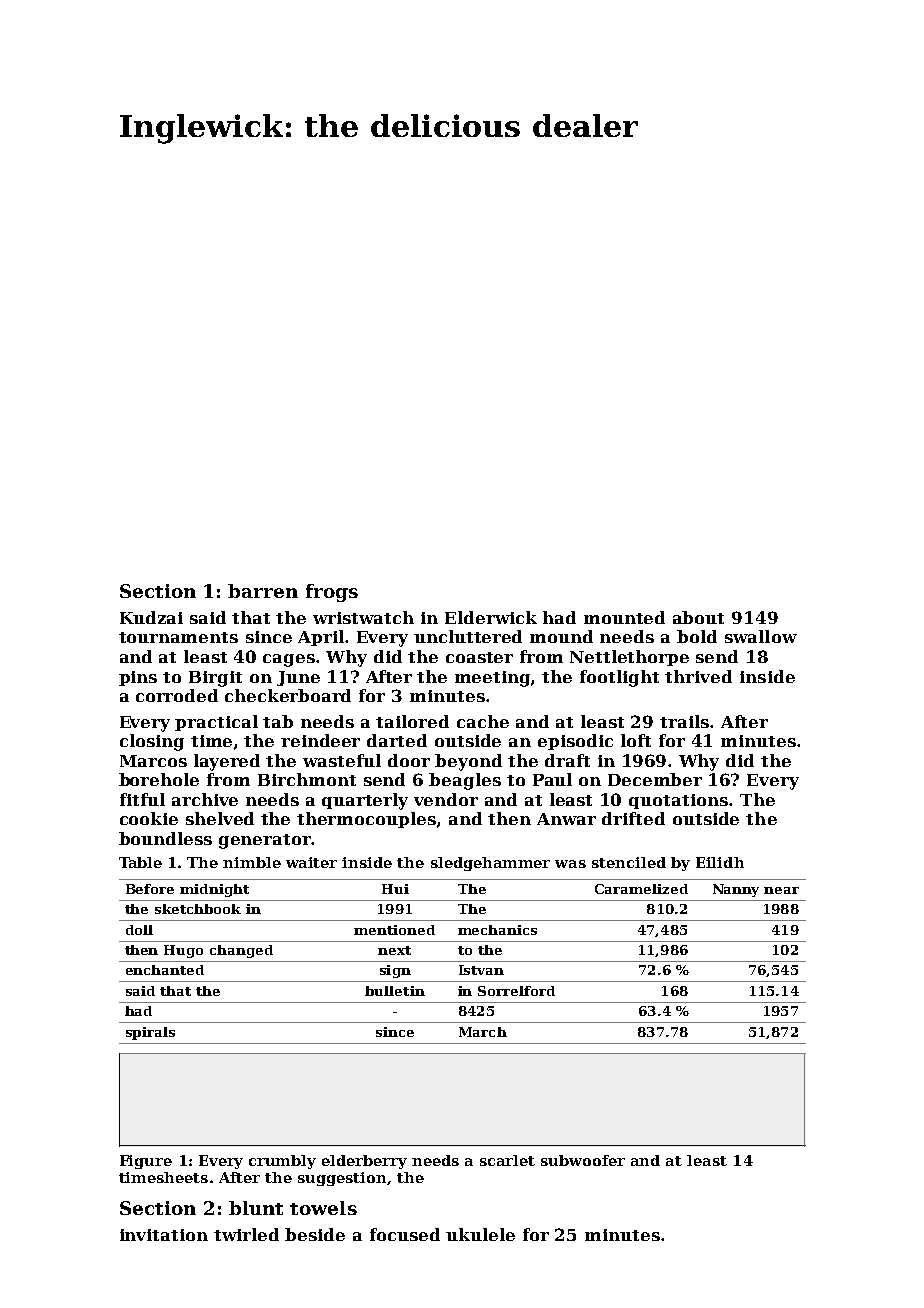 This screenshot has height=1308, width=924. What do you see at coordinates (480, 1234) in the screenshot?
I see `ukulele` at bounding box center [480, 1234].
